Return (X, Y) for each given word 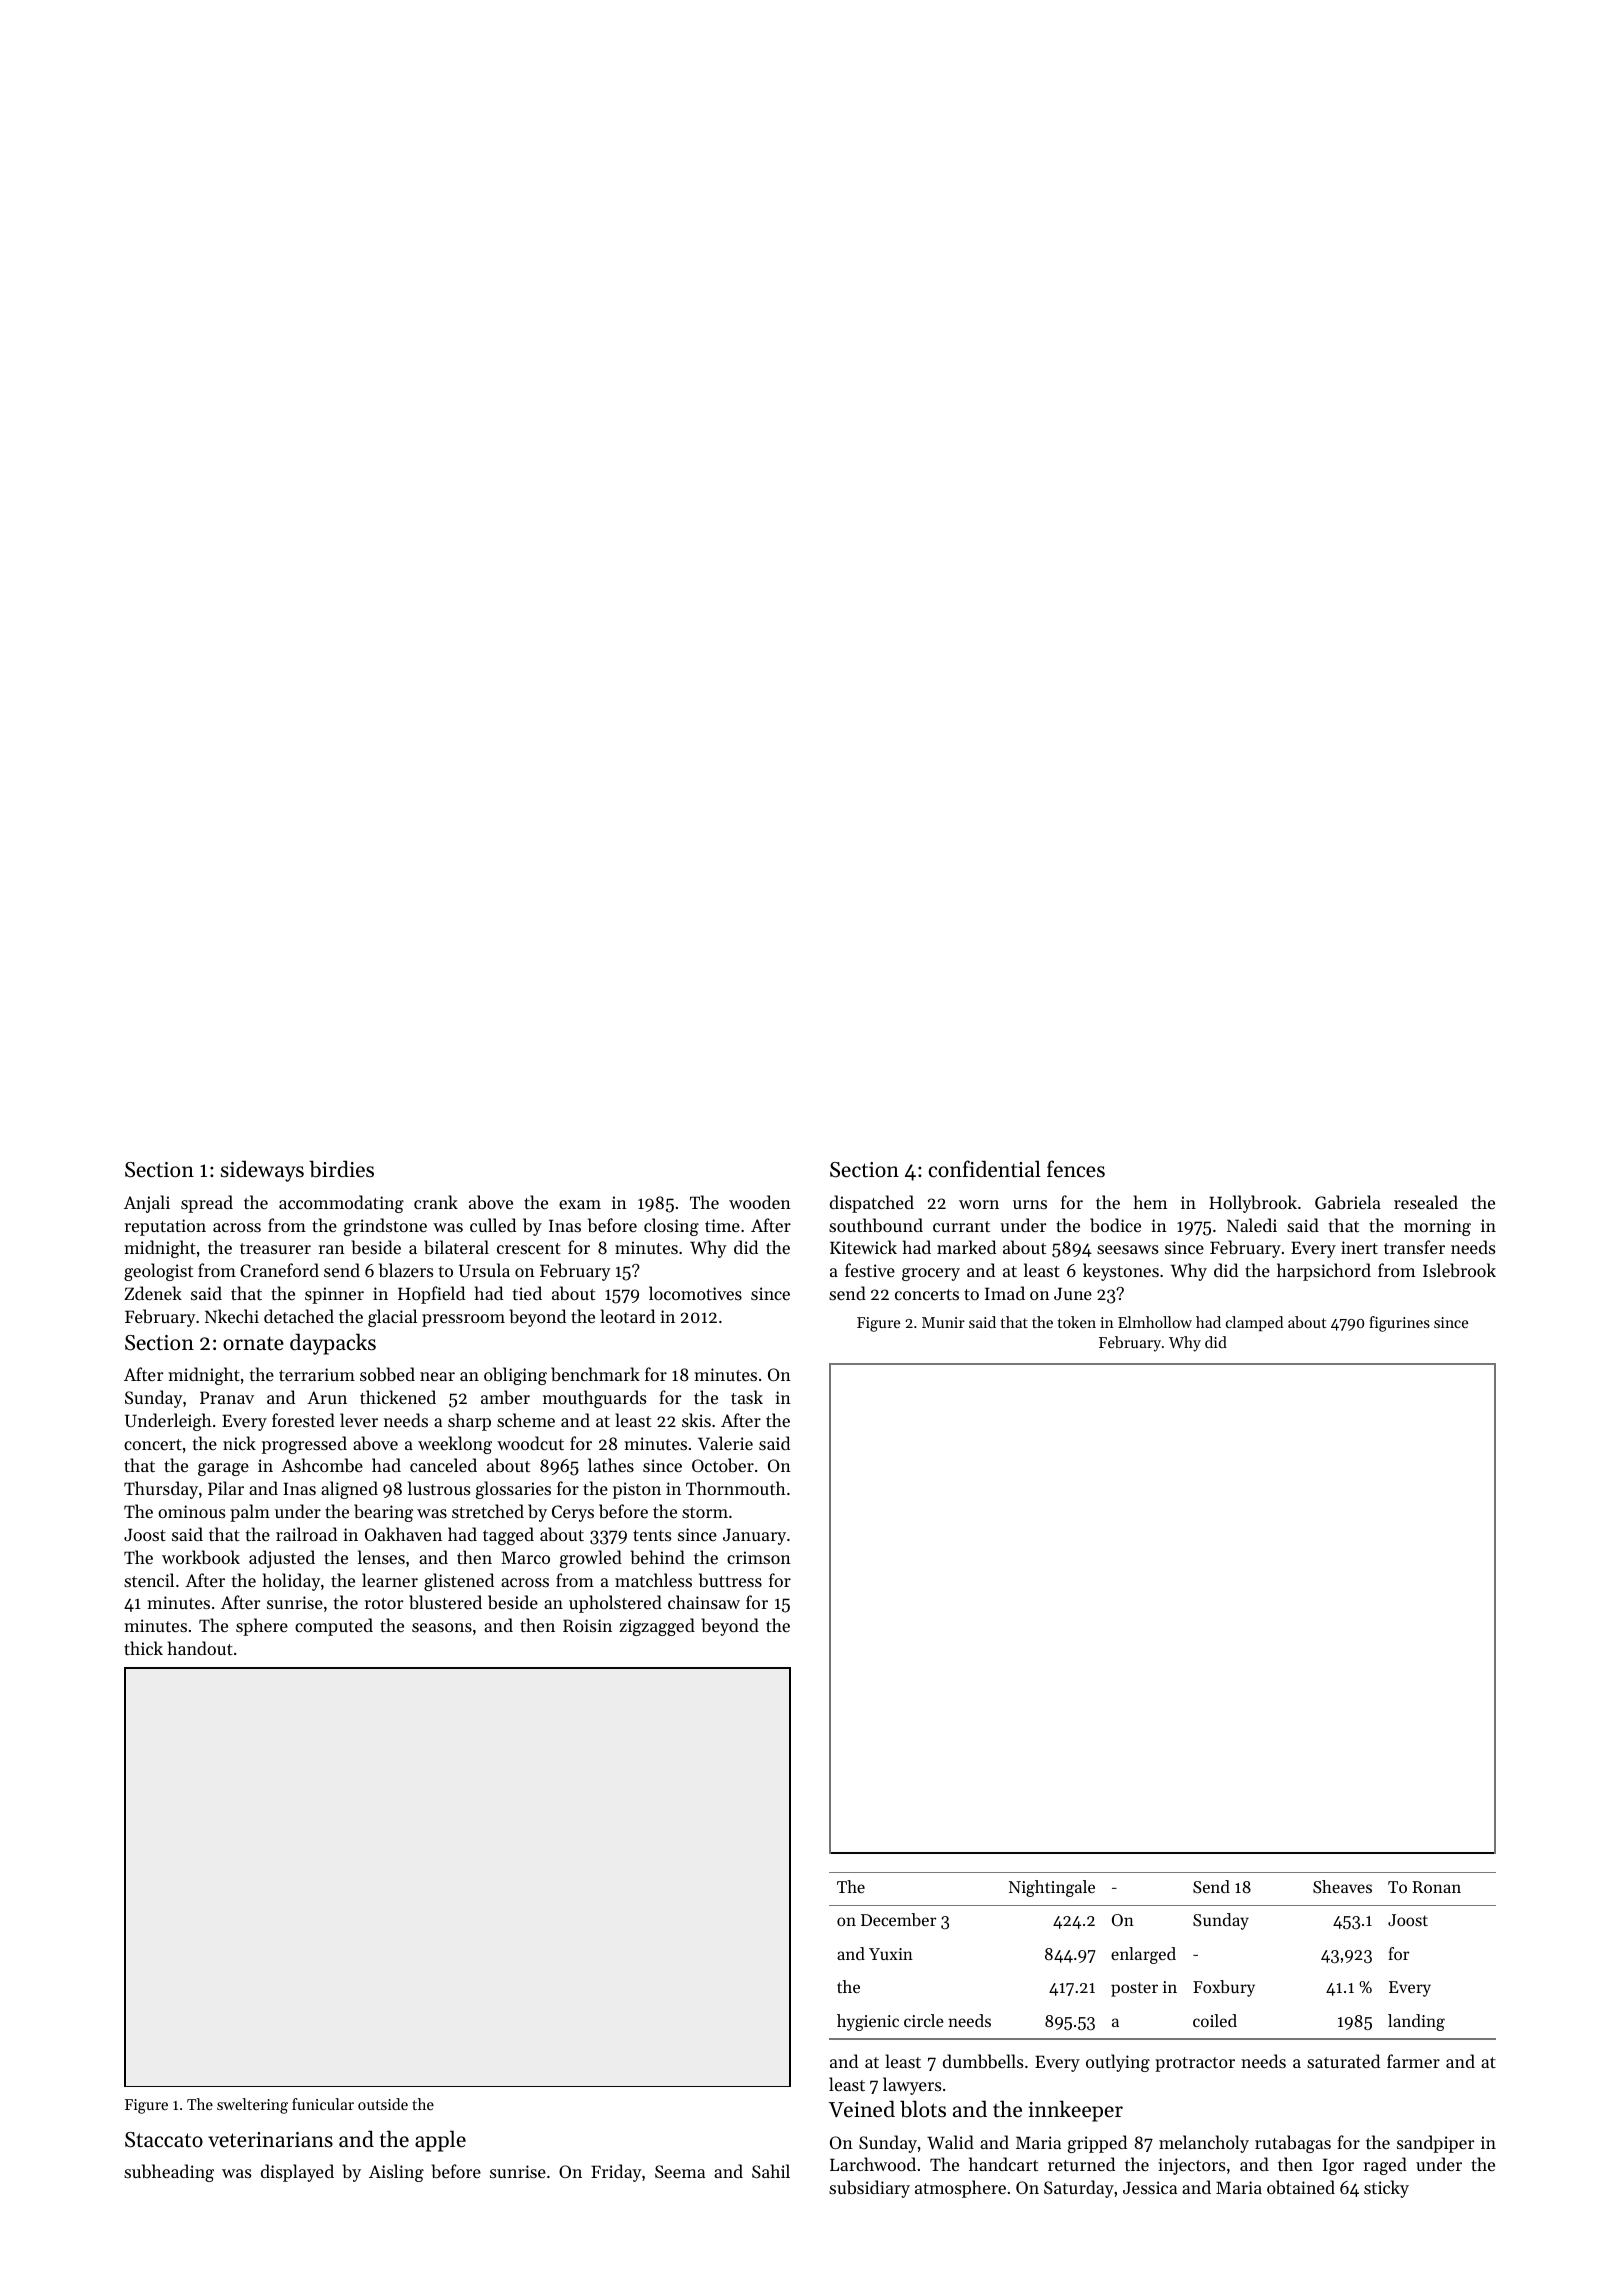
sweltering (252, 2106)
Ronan (1436, 1887)
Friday (616, 2173)
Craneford (279, 1270)
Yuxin (891, 1954)
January (754, 1536)
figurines (1399, 1324)
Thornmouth (736, 1488)
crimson (759, 1557)
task (747, 1397)
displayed (297, 2173)
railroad (306, 1534)
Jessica (1150, 2187)
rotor (384, 1603)
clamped (1254, 1323)
